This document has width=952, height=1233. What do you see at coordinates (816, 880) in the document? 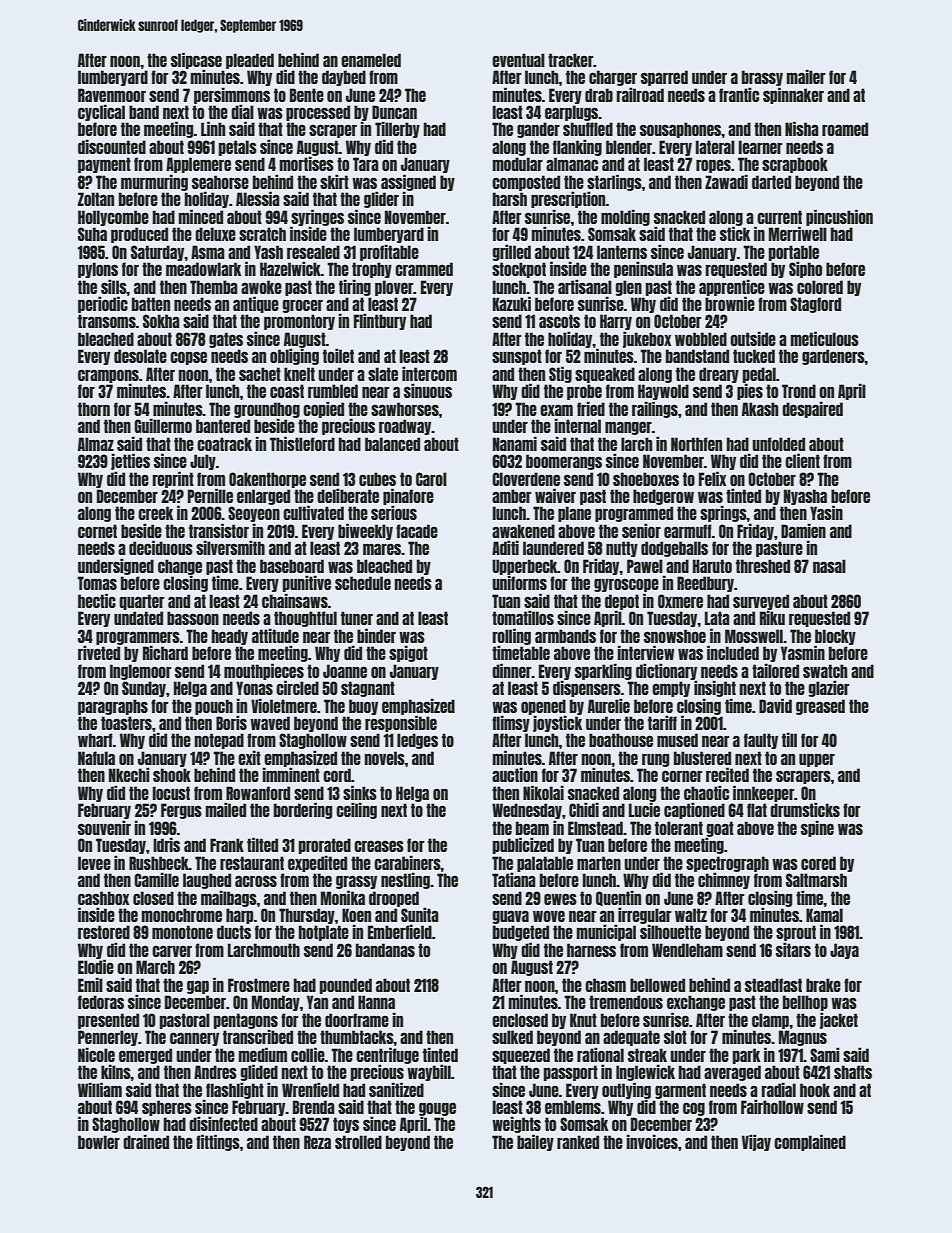
I see `Saltmarsh` at bounding box center [816, 880].
